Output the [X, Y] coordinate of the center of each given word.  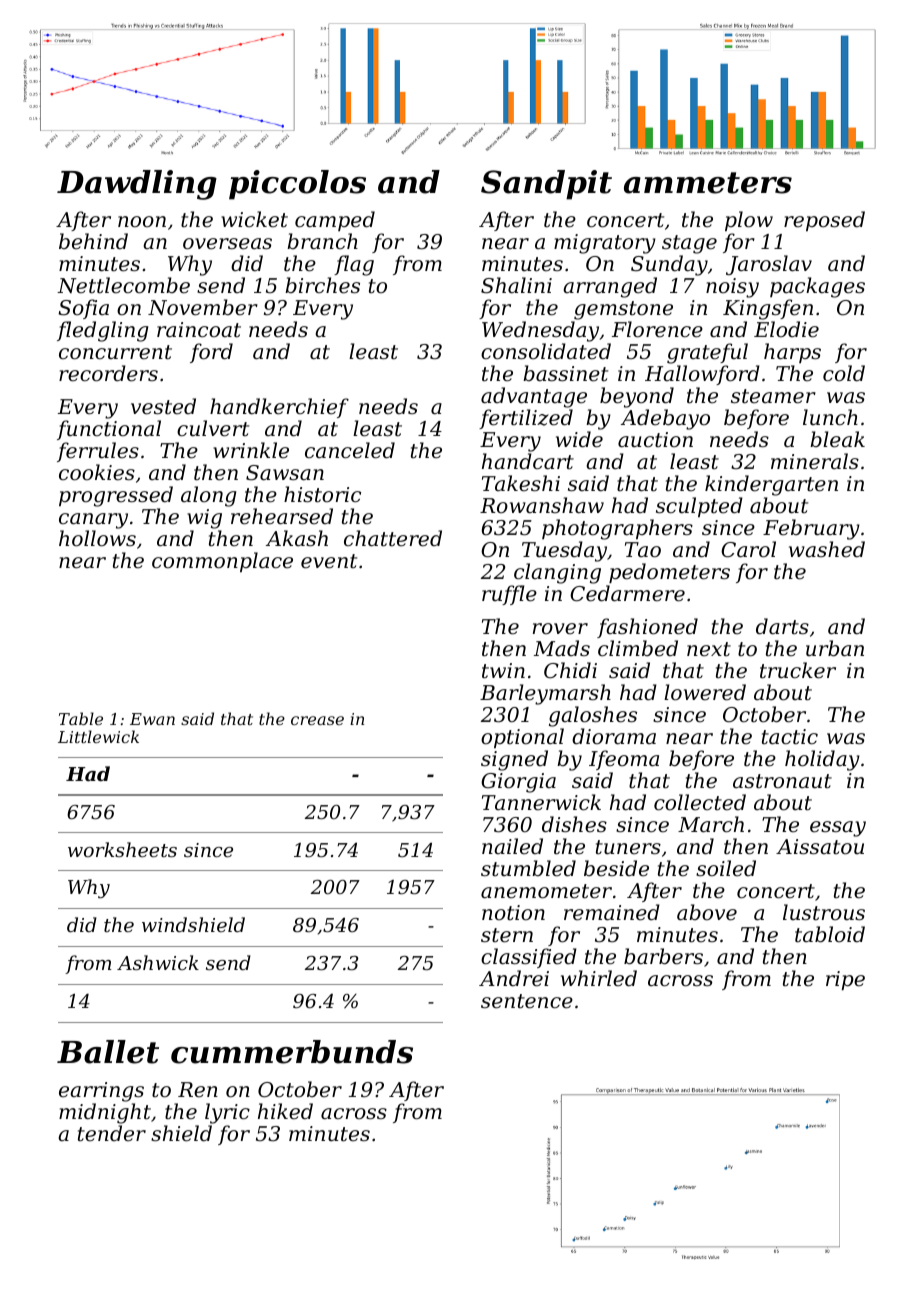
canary [93, 521]
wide [579, 439]
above [707, 912]
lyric [227, 1113]
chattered [393, 538]
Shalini [516, 285]
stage [689, 244]
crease [317, 720]
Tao [643, 550]
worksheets [122, 849]
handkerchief [279, 408]
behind [93, 241]
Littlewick [98, 736]
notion [513, 913]
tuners [628, 847]
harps [792, 353]
